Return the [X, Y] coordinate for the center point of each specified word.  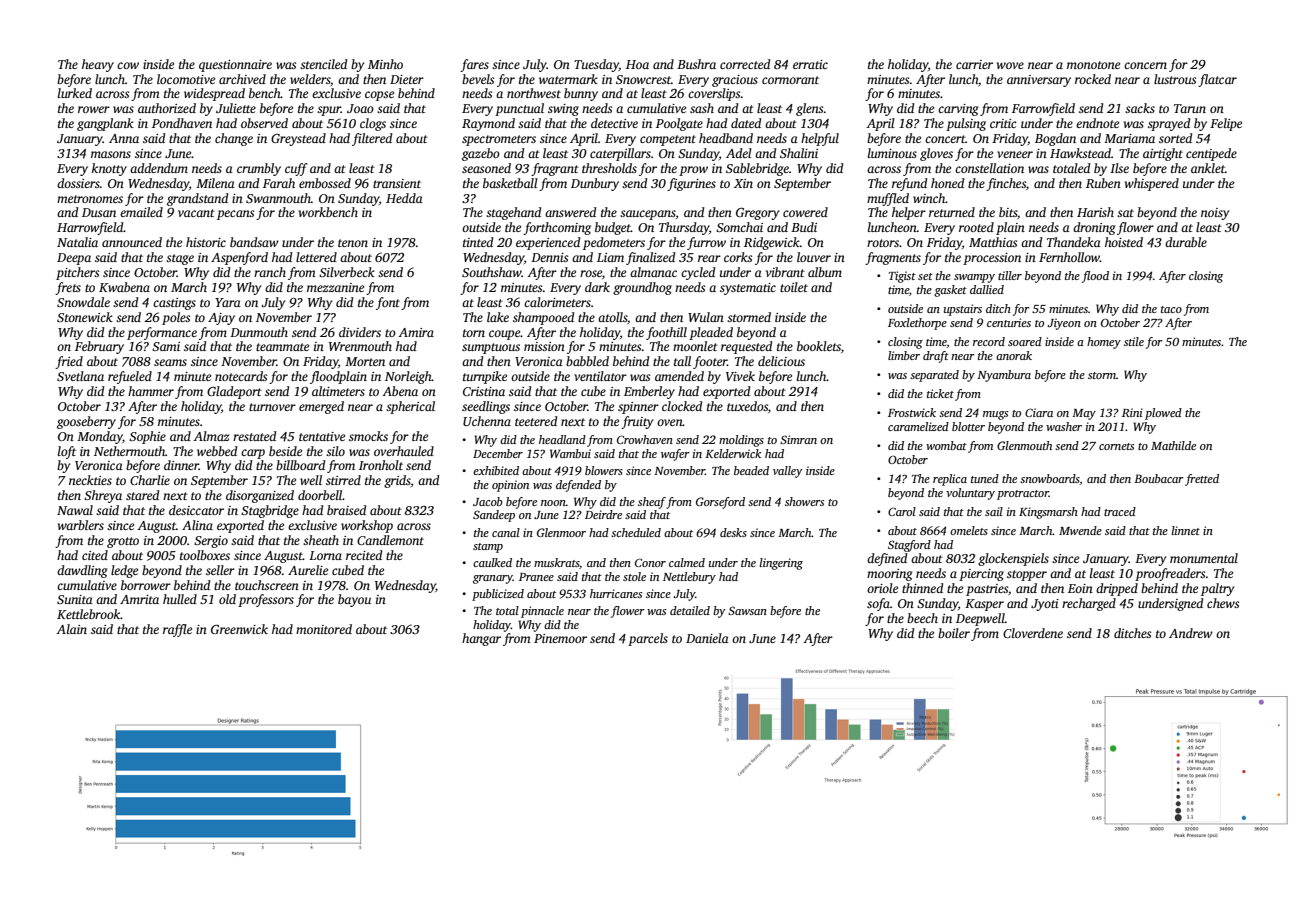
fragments [893, 258]
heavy [98, 65]
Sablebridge [757, 169]
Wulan [706, 317]
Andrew [1191, 633]
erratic [810, 64]
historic [206, 242]
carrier [974, 64]
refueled [130, 377]
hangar [481, 639]
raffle [177, 630]
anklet [1208, 168]
